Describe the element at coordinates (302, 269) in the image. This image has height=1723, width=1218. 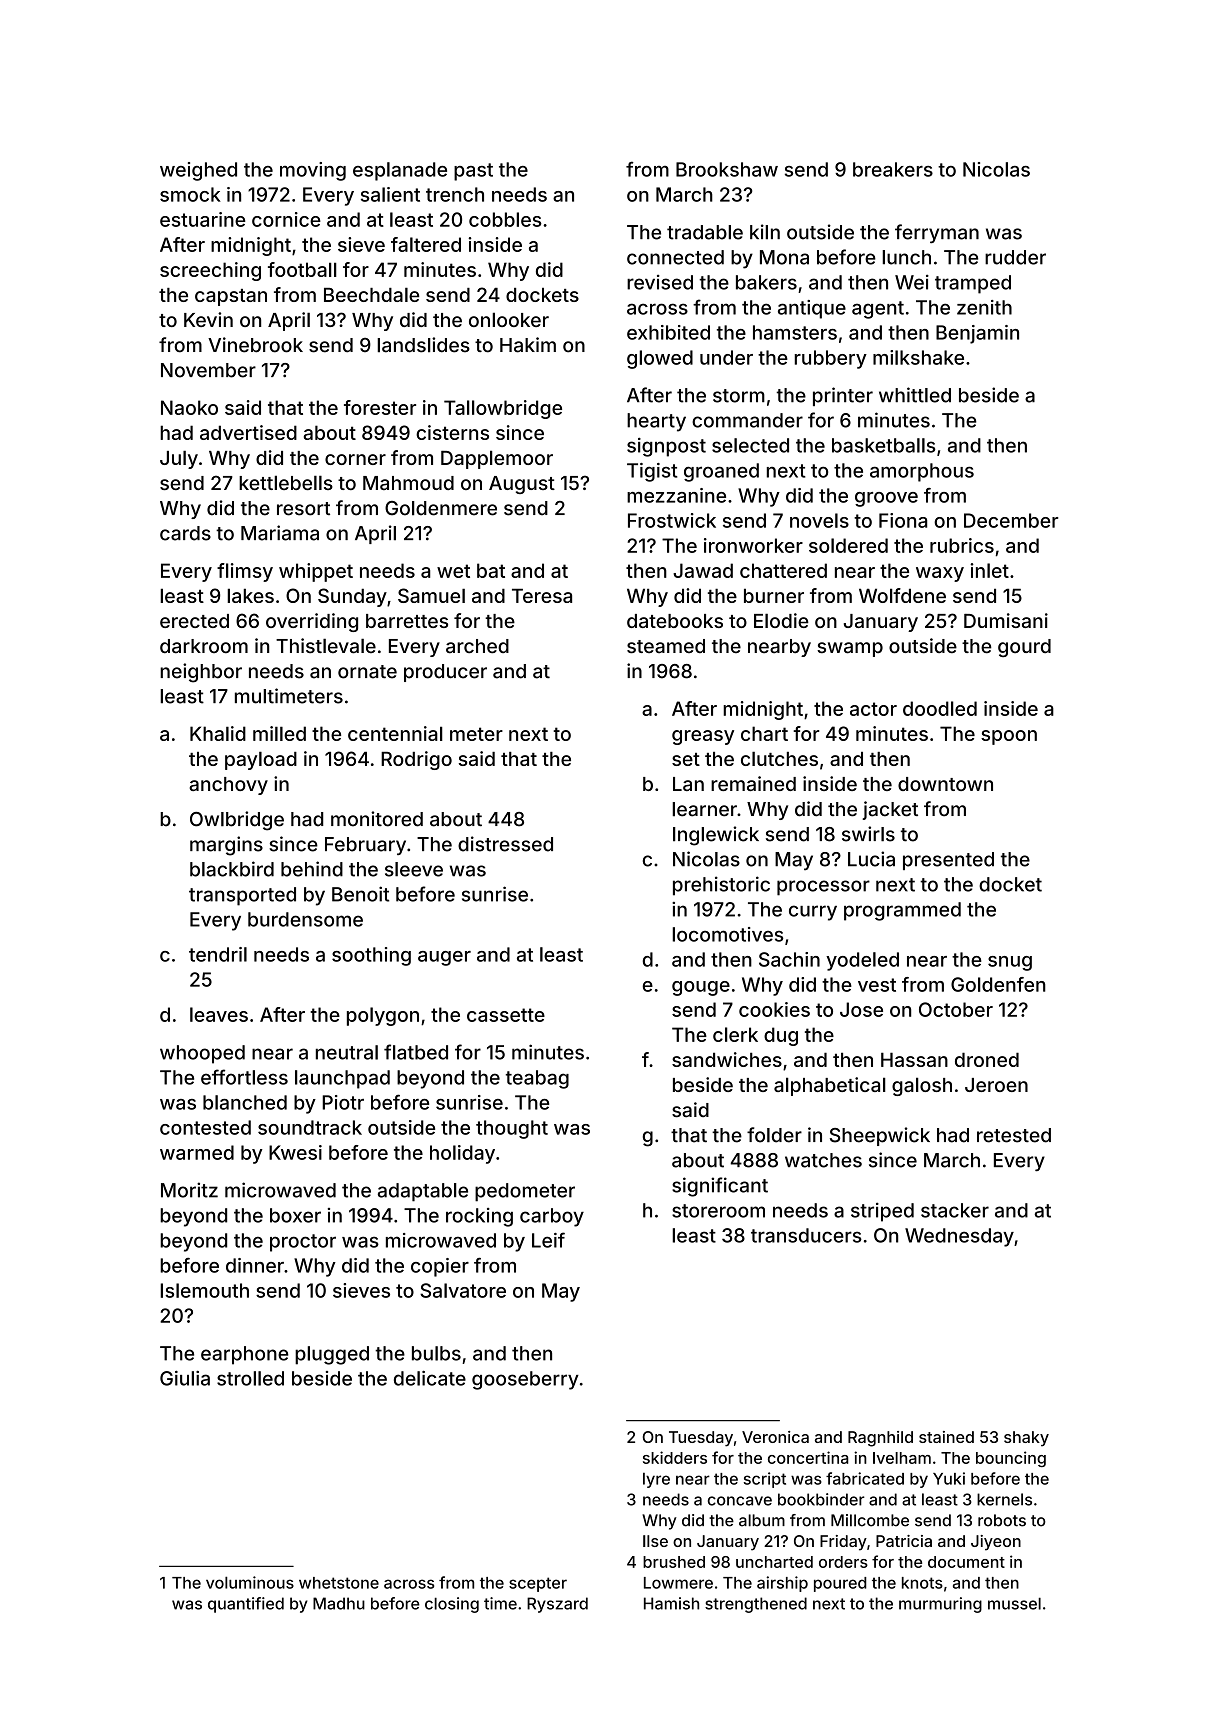
I see `football` at that location.
